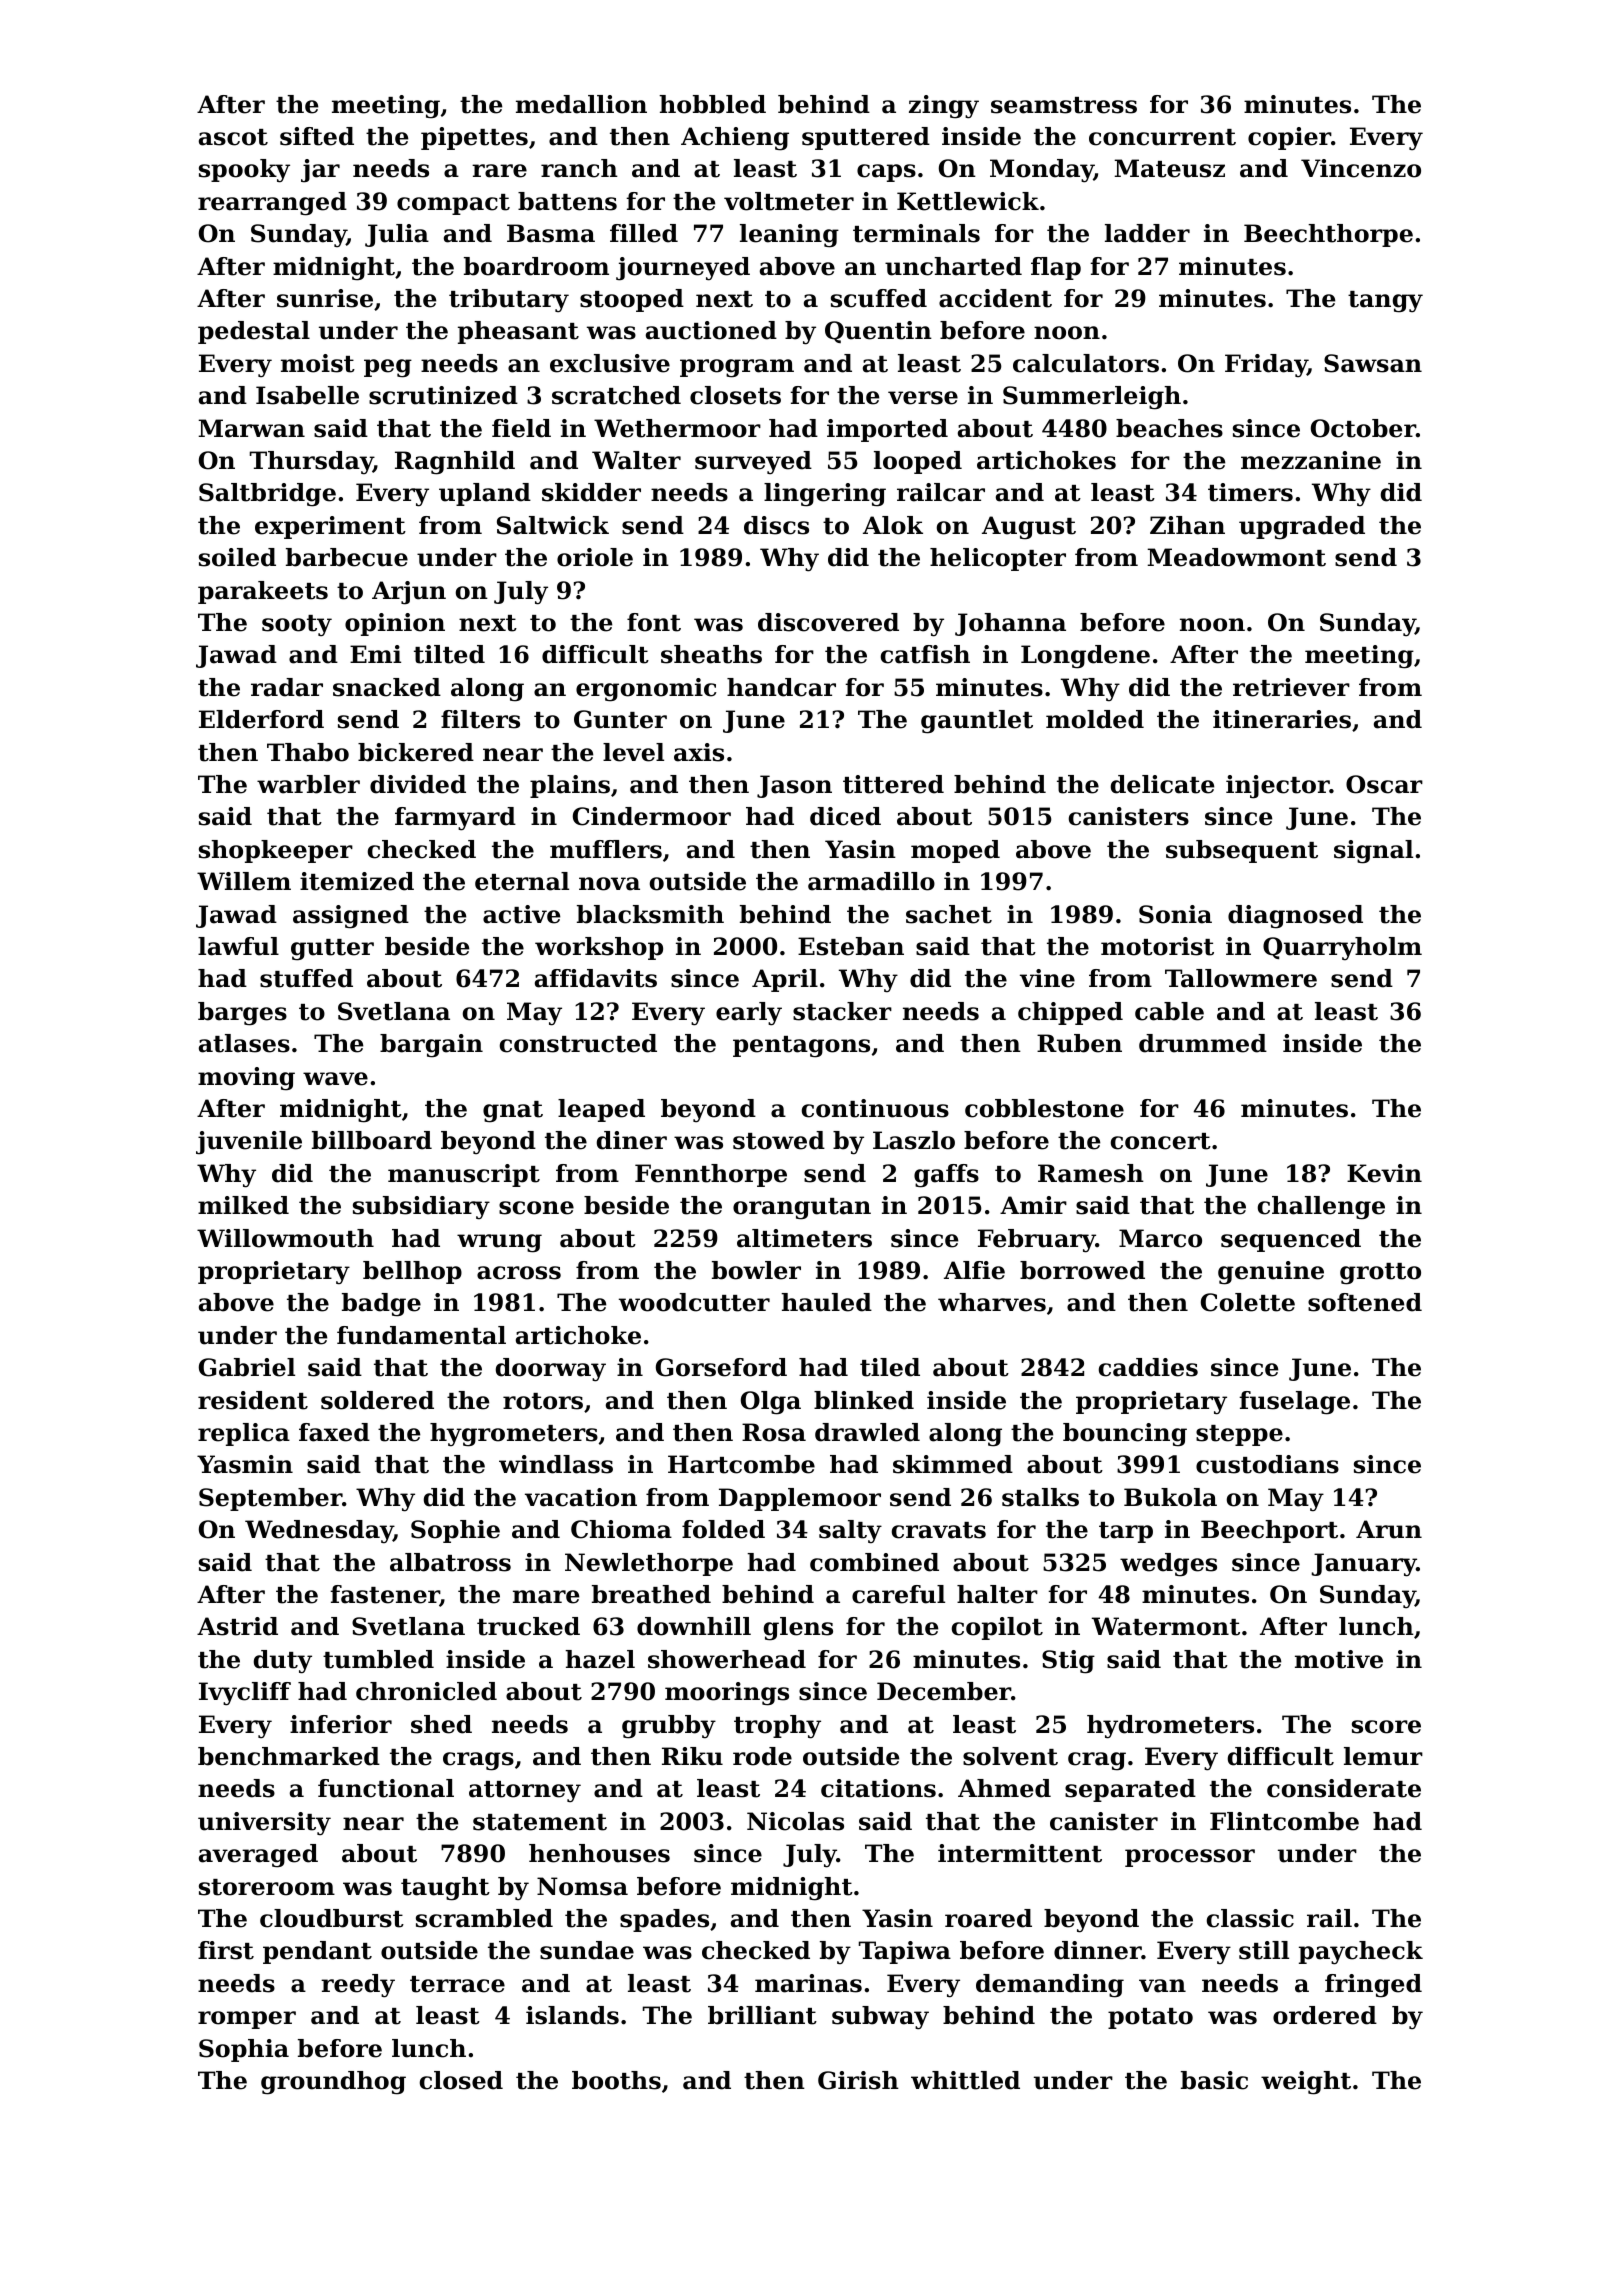  I want to click on Oscar, so click(1384, 784).
